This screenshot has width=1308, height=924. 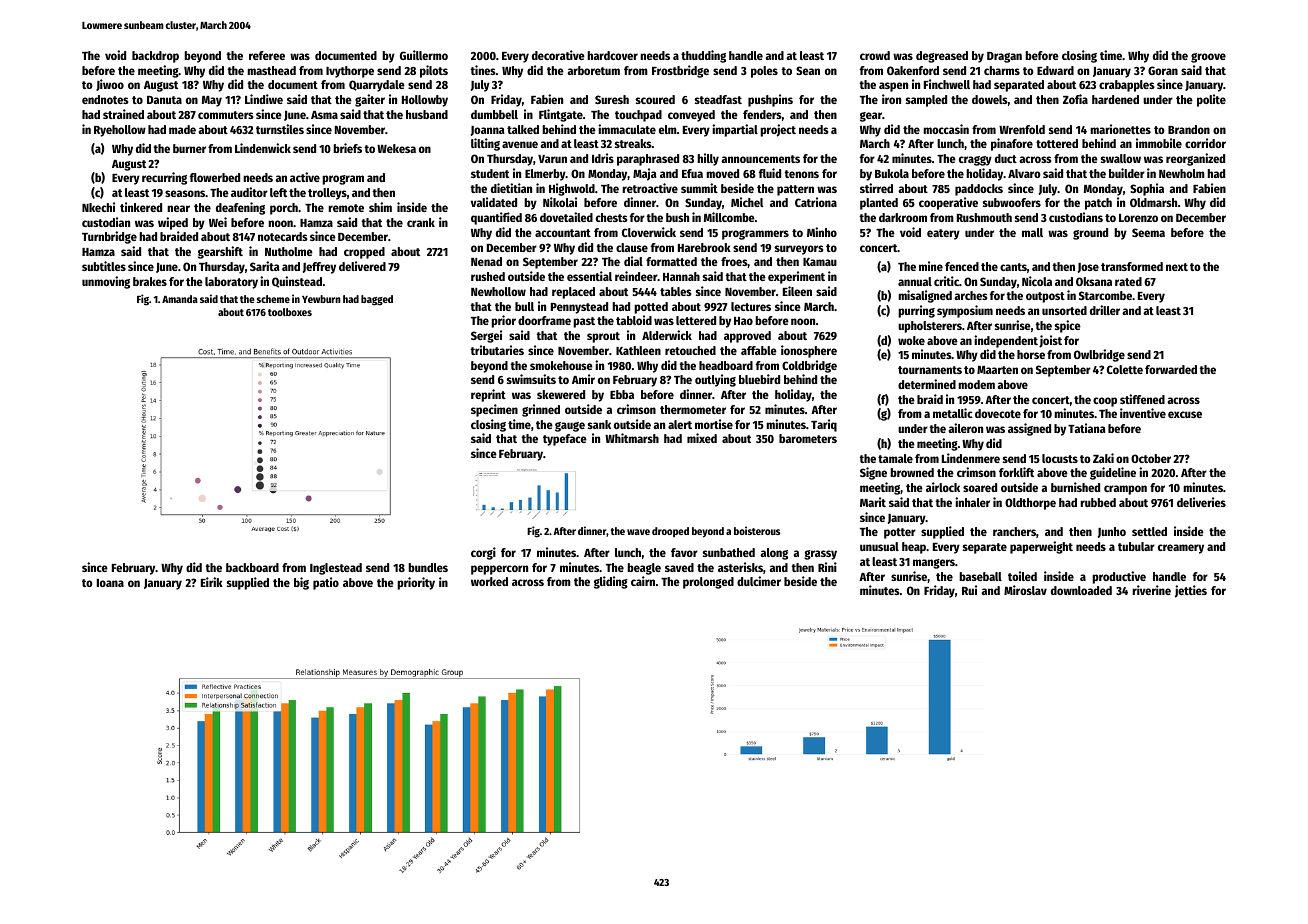 I want to click on boisterous, so click(x=757, y=530).
